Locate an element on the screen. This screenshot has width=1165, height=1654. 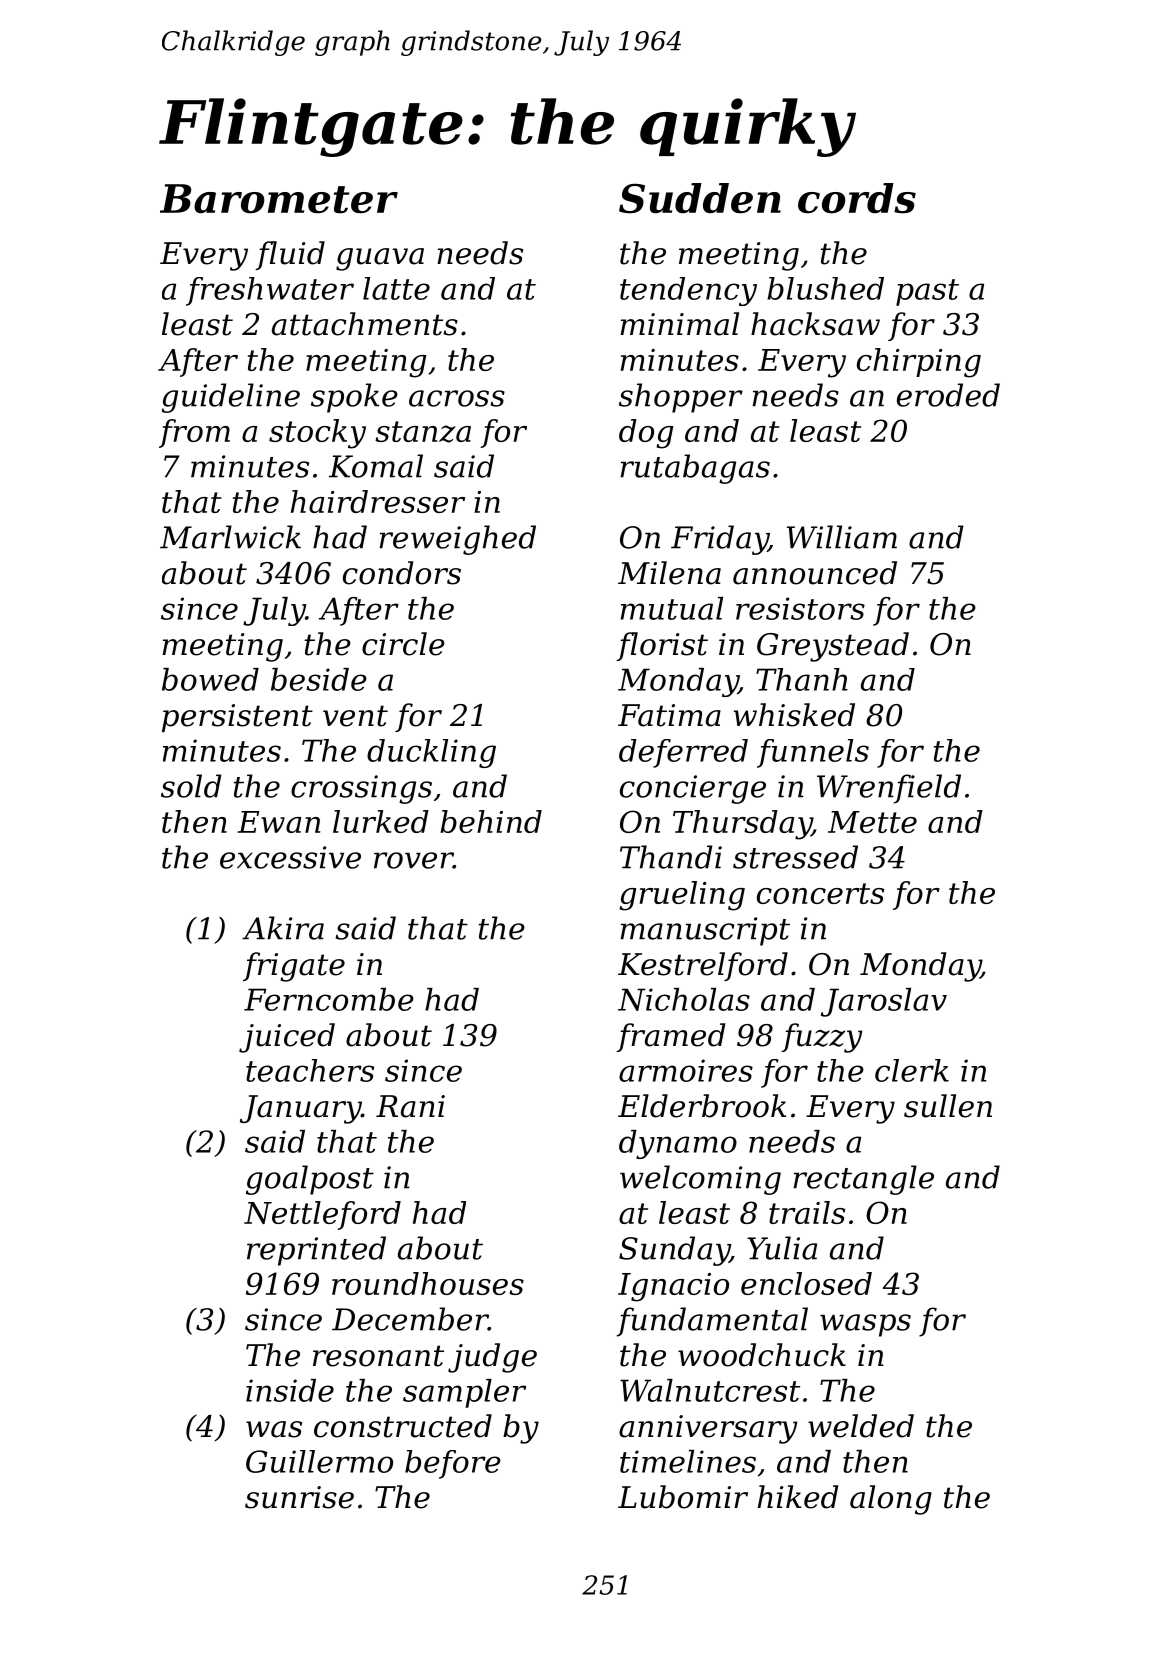
guava is located at coordinates (380, 259).
